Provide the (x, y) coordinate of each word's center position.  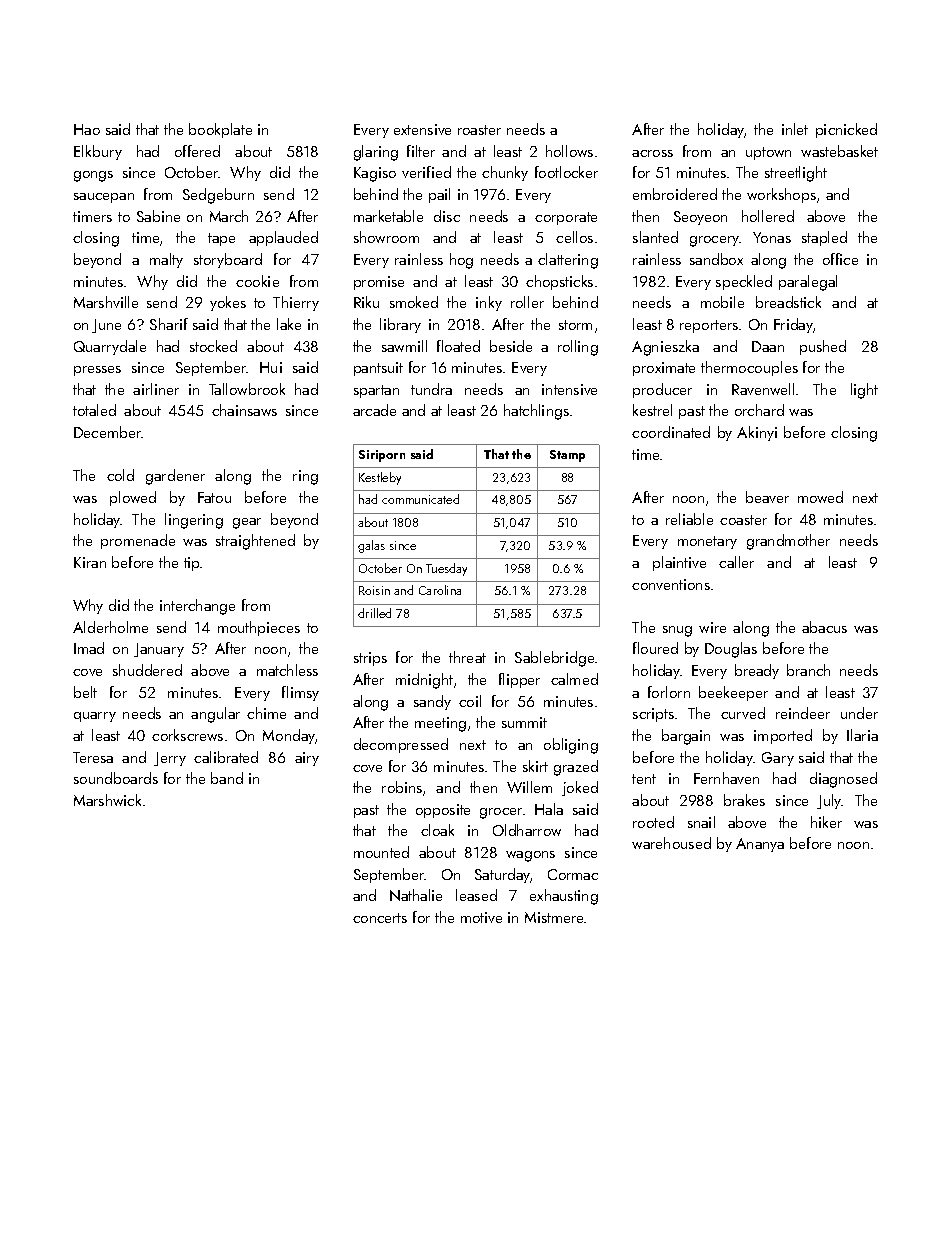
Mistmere (555, 917)
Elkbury (98, 152)
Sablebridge (554, 659)
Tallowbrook (247, 389)
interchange (197, 607)
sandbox (716, 259)
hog (461, 261)
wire (712, 627)
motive (481, 917)
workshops (781, 195)
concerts (380, 918)
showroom (386, 237)
